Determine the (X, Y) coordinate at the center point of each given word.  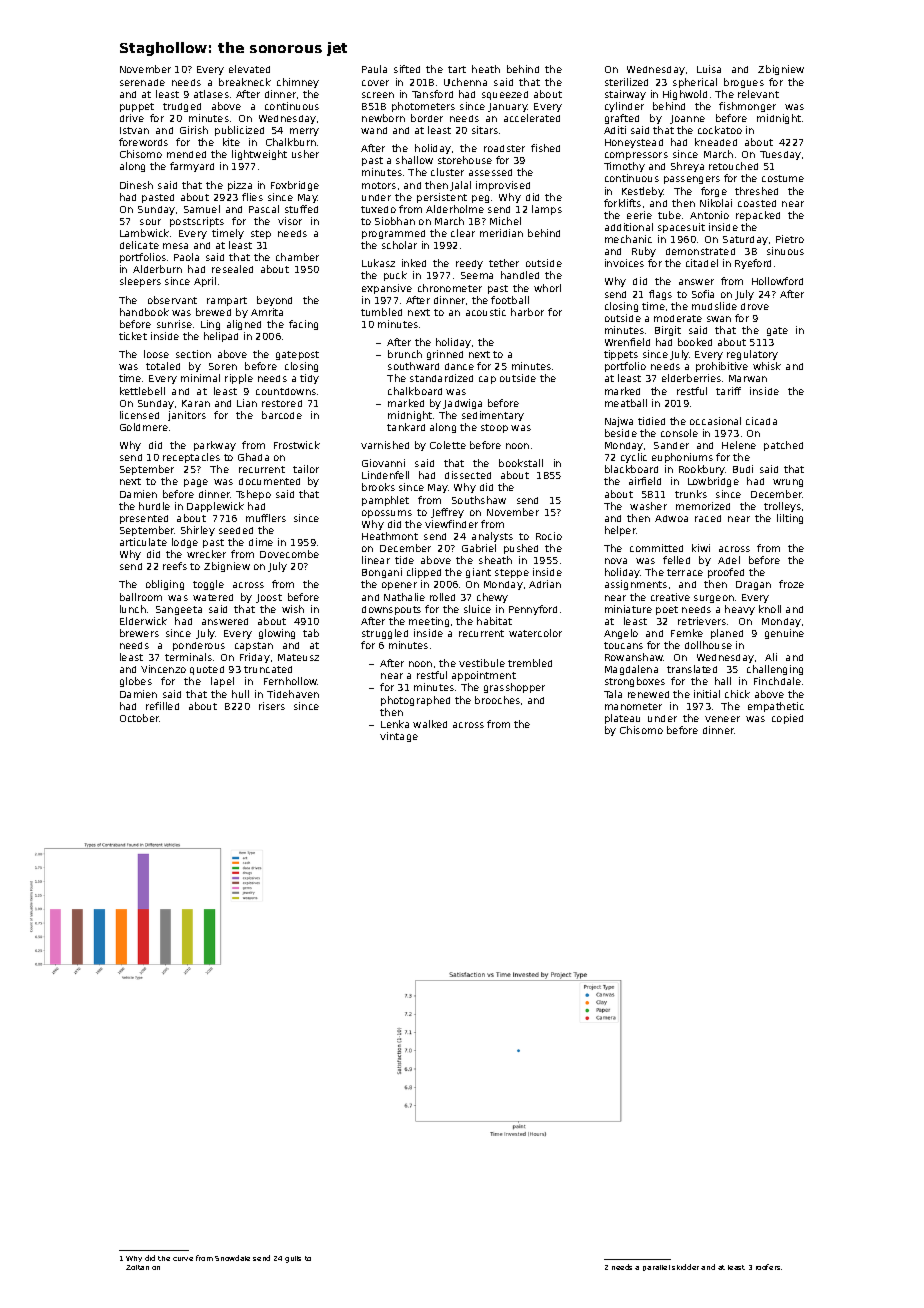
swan (719, 319)
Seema (477, 275)
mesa (175, 246)
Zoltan (137, 1267)
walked (430, 724)
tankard (406, 427)
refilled (162, 706)
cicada (761, 421)
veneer (722, 719)
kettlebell (142, 391)
